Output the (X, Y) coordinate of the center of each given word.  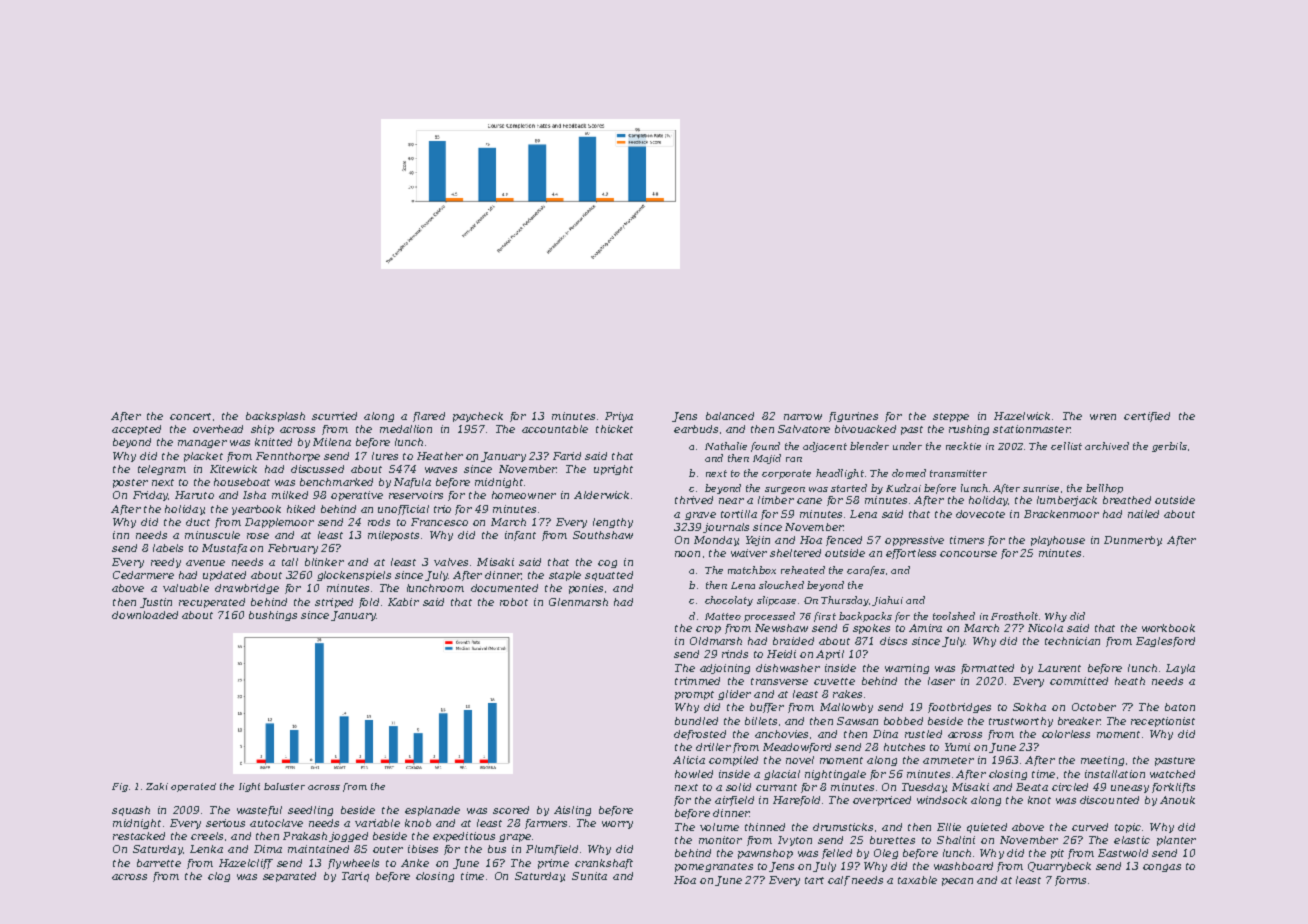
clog (219, 877)
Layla (1180, 669)
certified (1147, 417)
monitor (720, 840)
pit (1057, 854)
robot (514, 602)
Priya (619, 417)
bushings (273, 616)
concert (190, 416)
